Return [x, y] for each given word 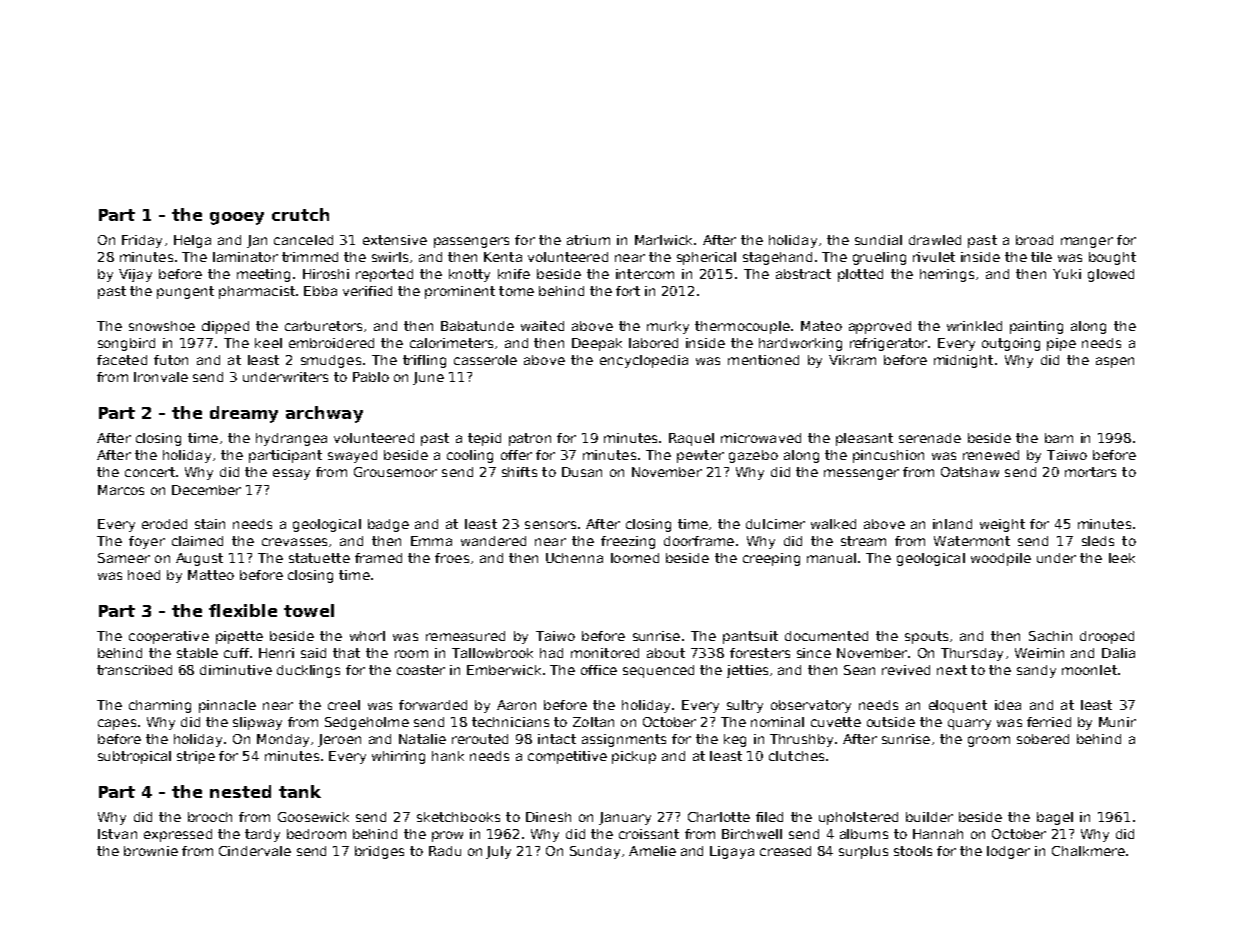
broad [1034, 240]
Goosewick [313, 817]
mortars [1090, 472]
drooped [1107, 637]
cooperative [169, 637]
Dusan [582, 472]
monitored [605, 653]
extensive [395, 240]
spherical [706, 258]
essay [291, 474]
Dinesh [548, 817]
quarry [969, 724]
